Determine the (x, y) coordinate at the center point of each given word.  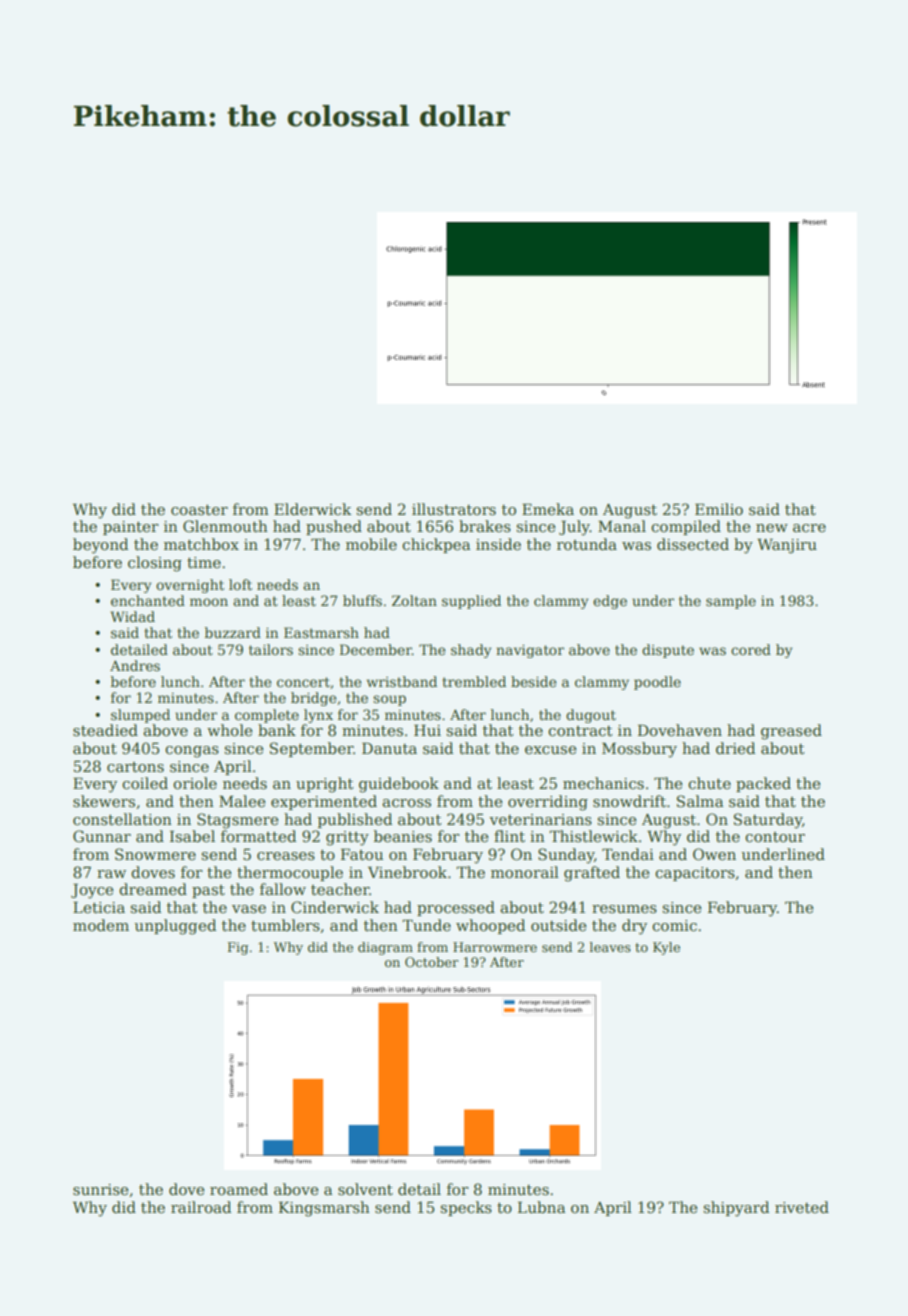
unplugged (175, 927)
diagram (385, 948)
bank (277, 730)
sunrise (101, 1189)
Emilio (719, 509)
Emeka (548, 509)
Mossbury (639, 750)
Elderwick (313, 509)
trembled (474, 681)
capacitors (695, 874)
